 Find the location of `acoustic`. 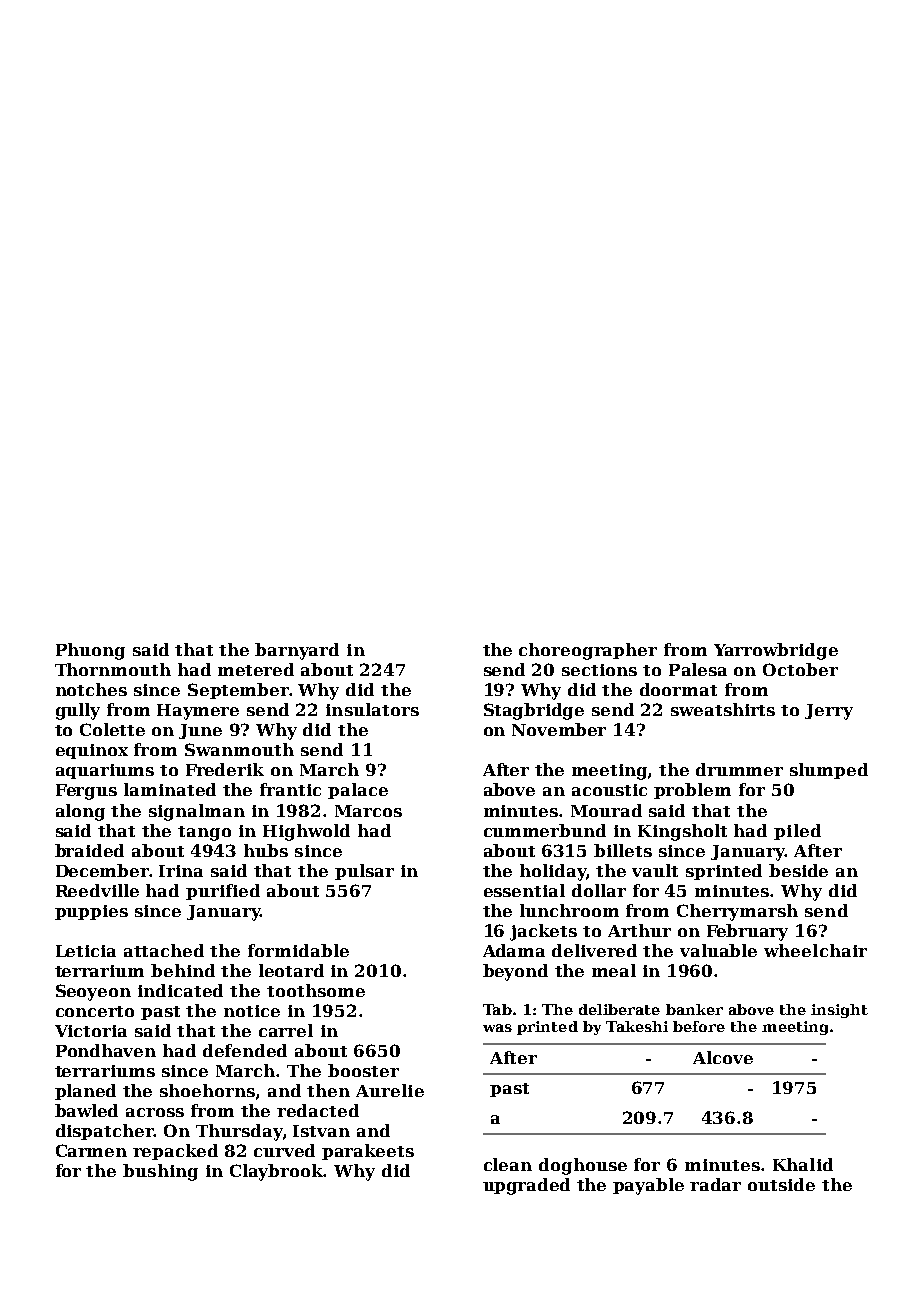

acoustic is located at coordinates (609, 790).
